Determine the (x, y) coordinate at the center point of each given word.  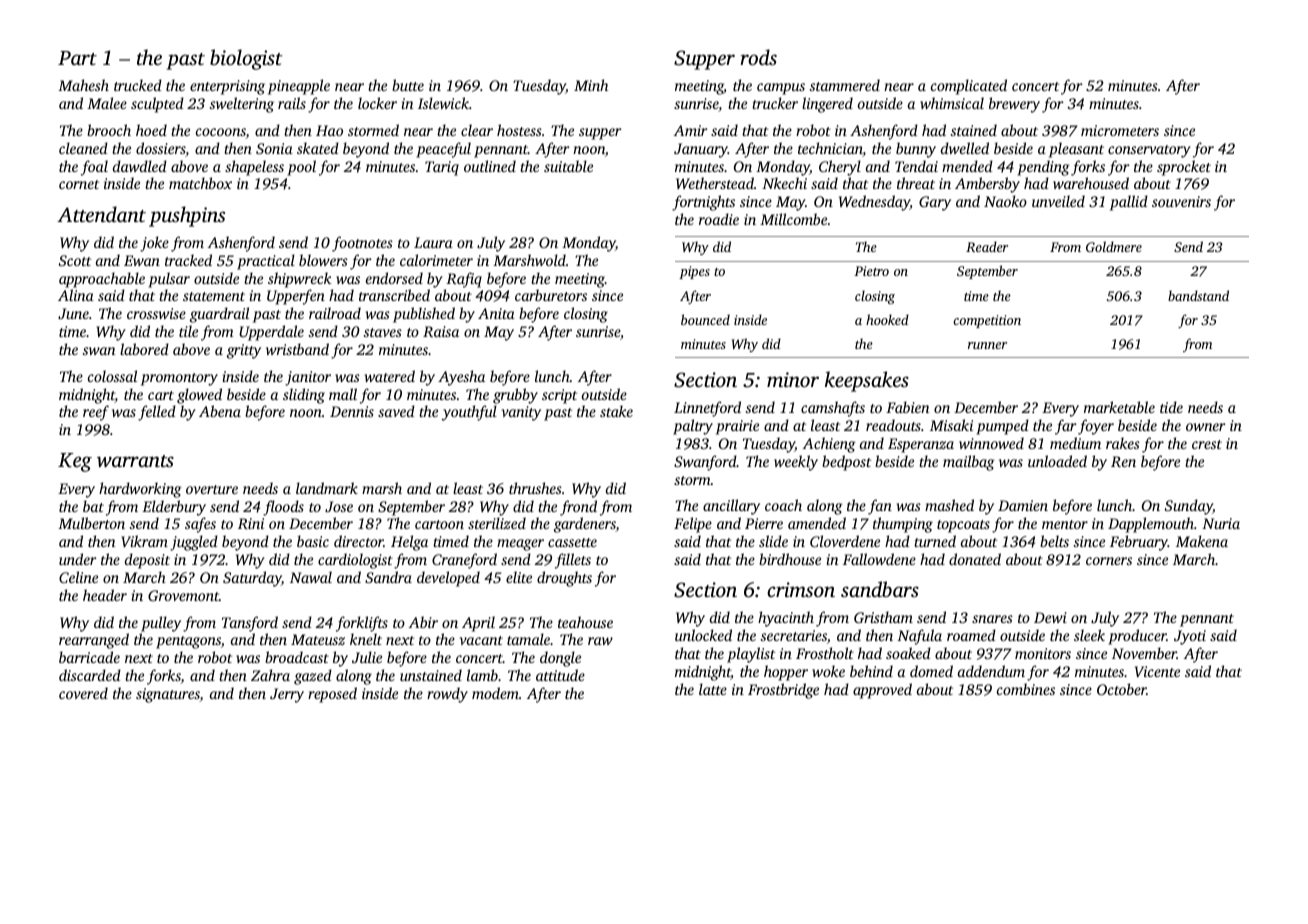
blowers (323, 260)
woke (828, 671)
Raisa (441, 331)
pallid (1129, 203)
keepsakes (867, 381)
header (105, 595)
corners (1109, 561)
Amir (691, 130)
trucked (138, 85)
